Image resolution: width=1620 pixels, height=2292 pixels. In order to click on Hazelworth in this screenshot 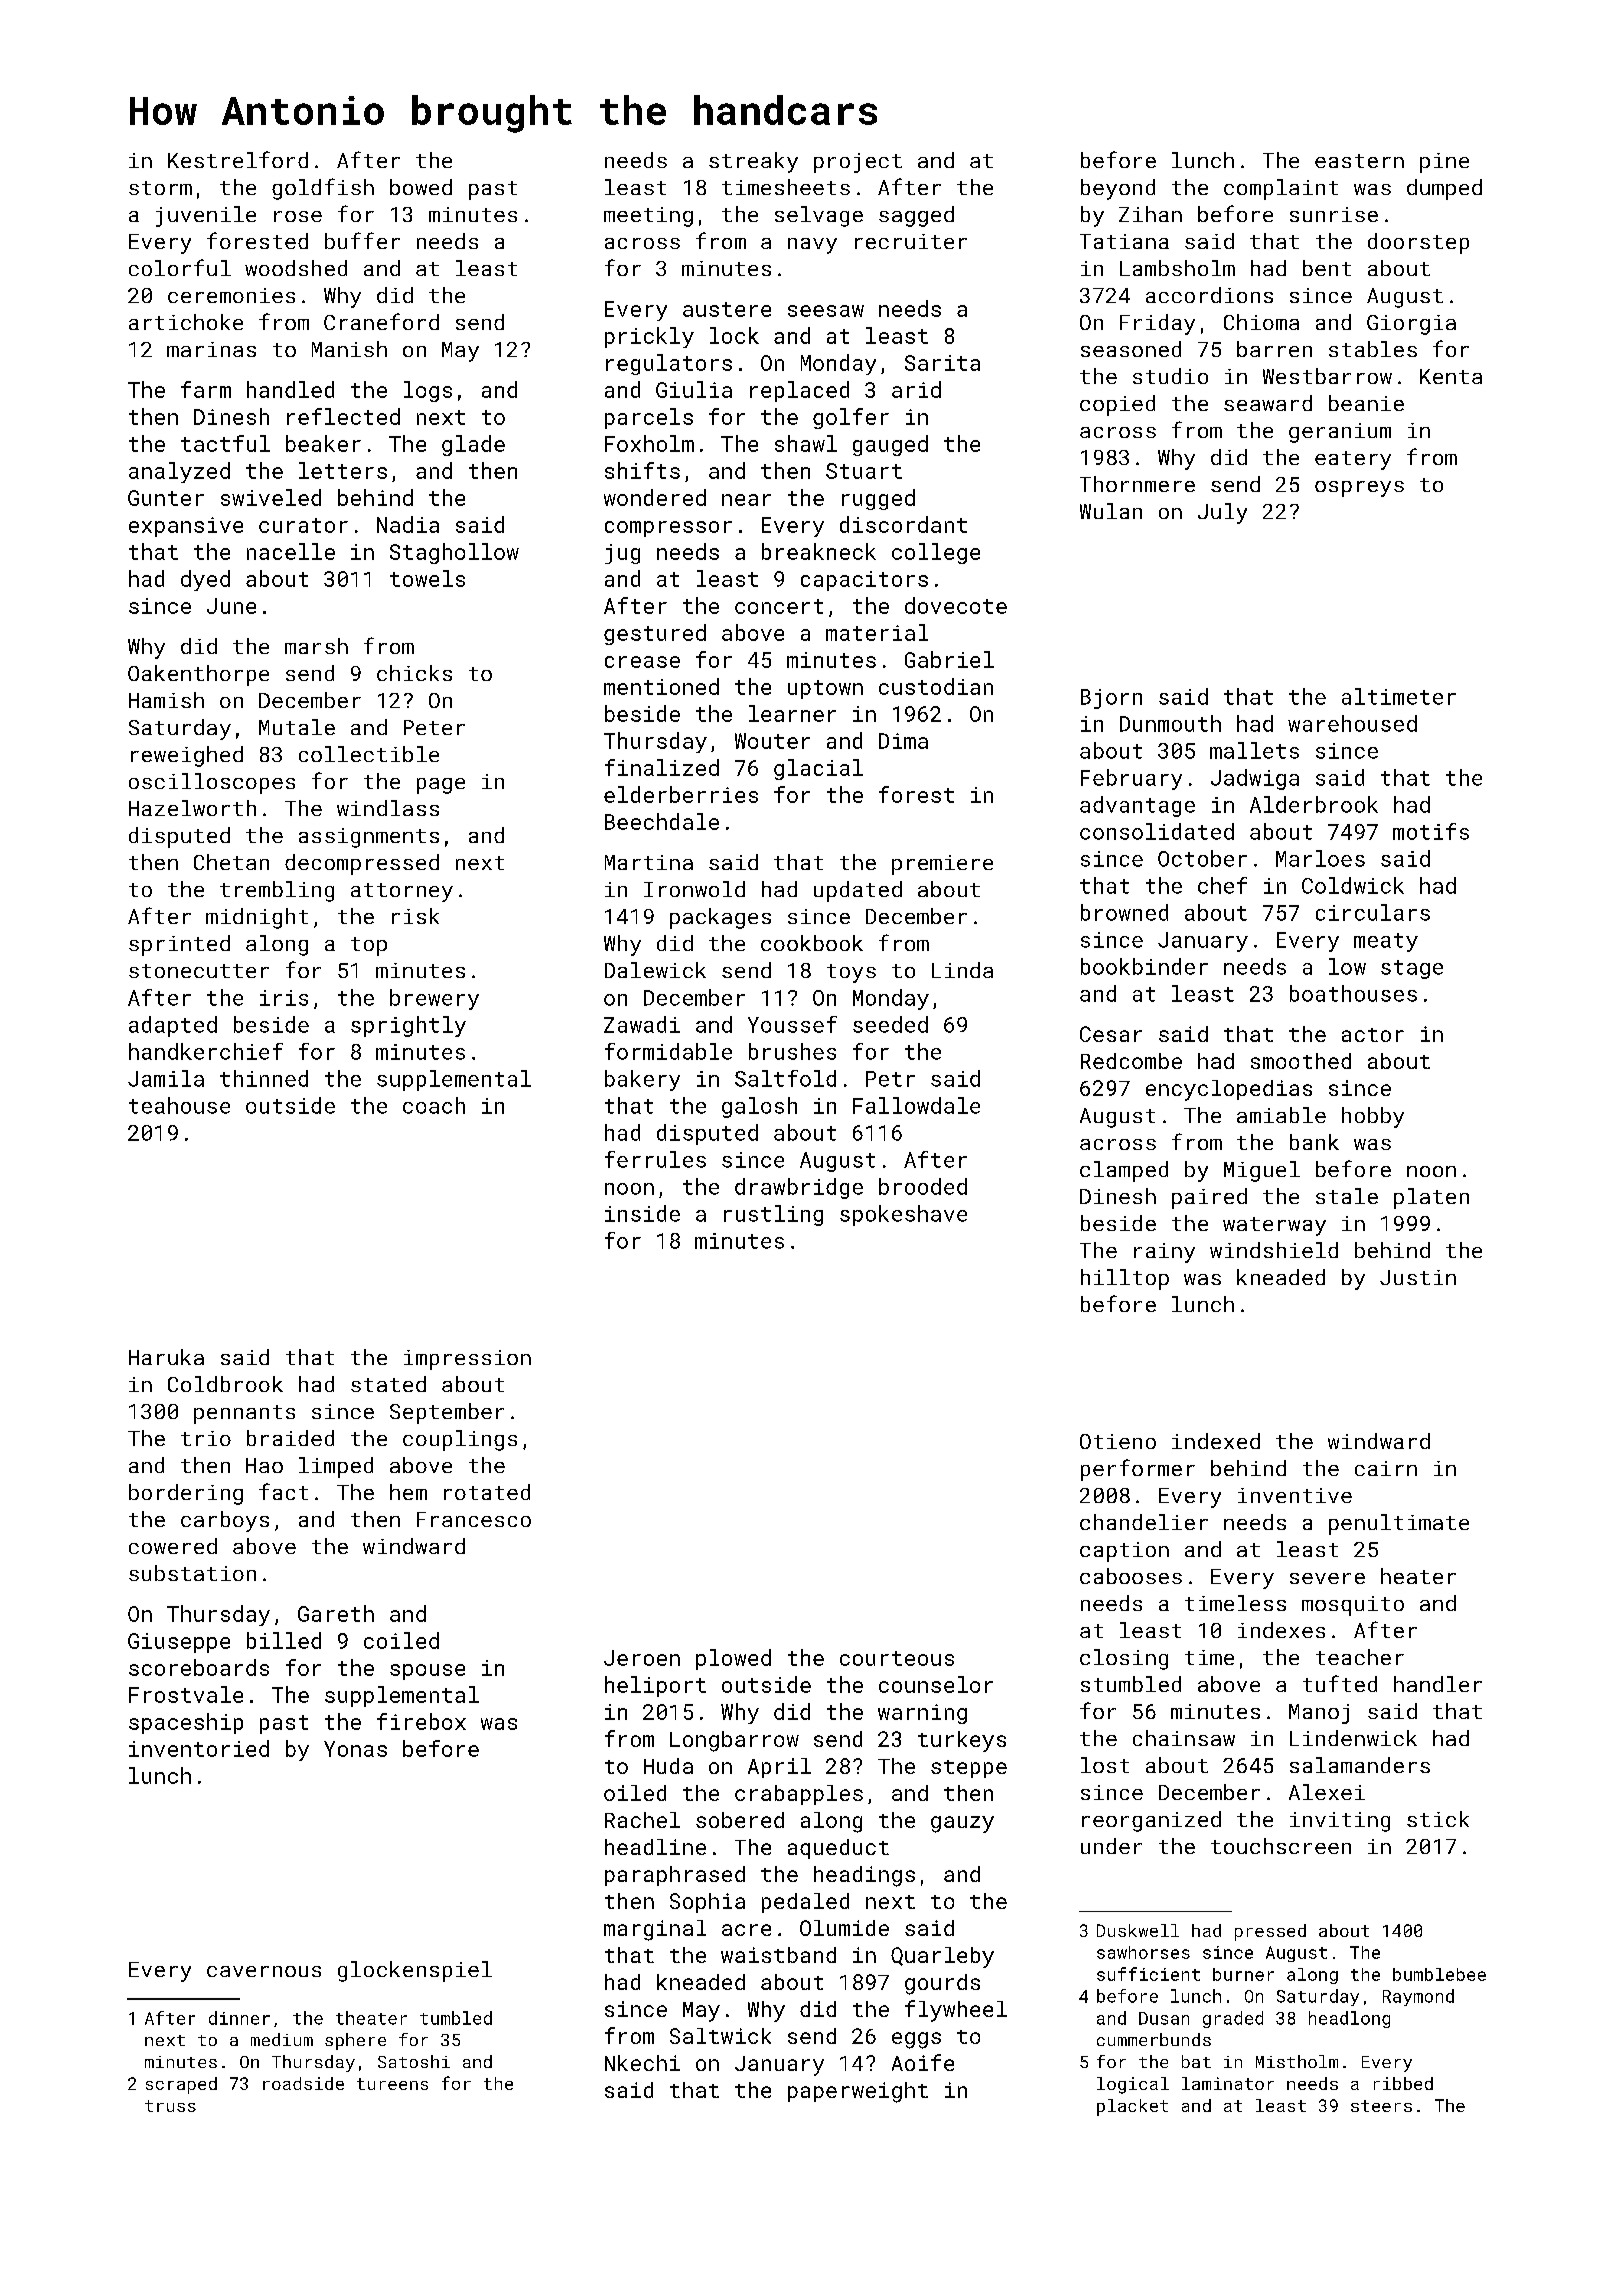, I will do `click(192, 808)`.
